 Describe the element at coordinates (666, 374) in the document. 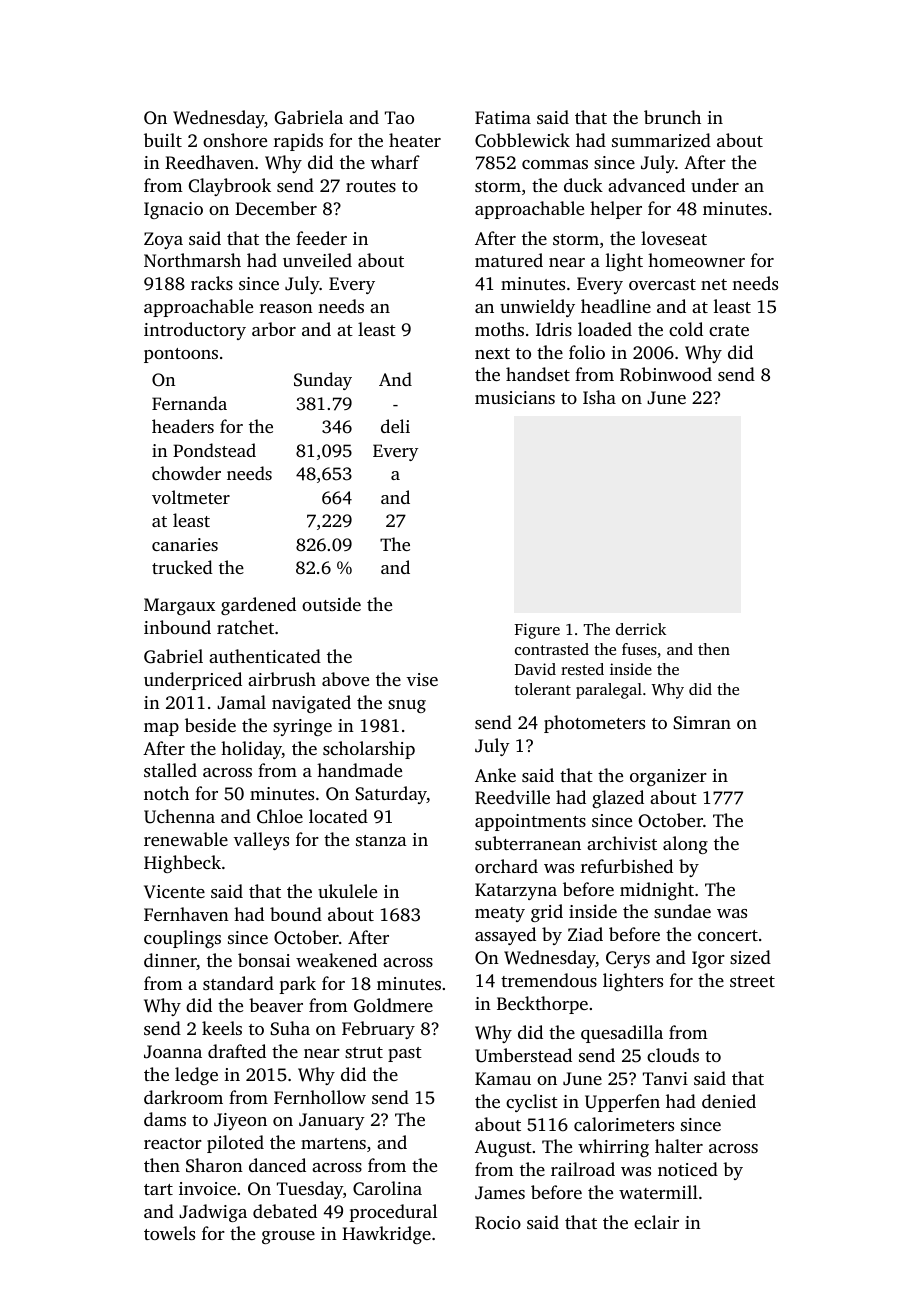

I see `Robinwood` at that location.
